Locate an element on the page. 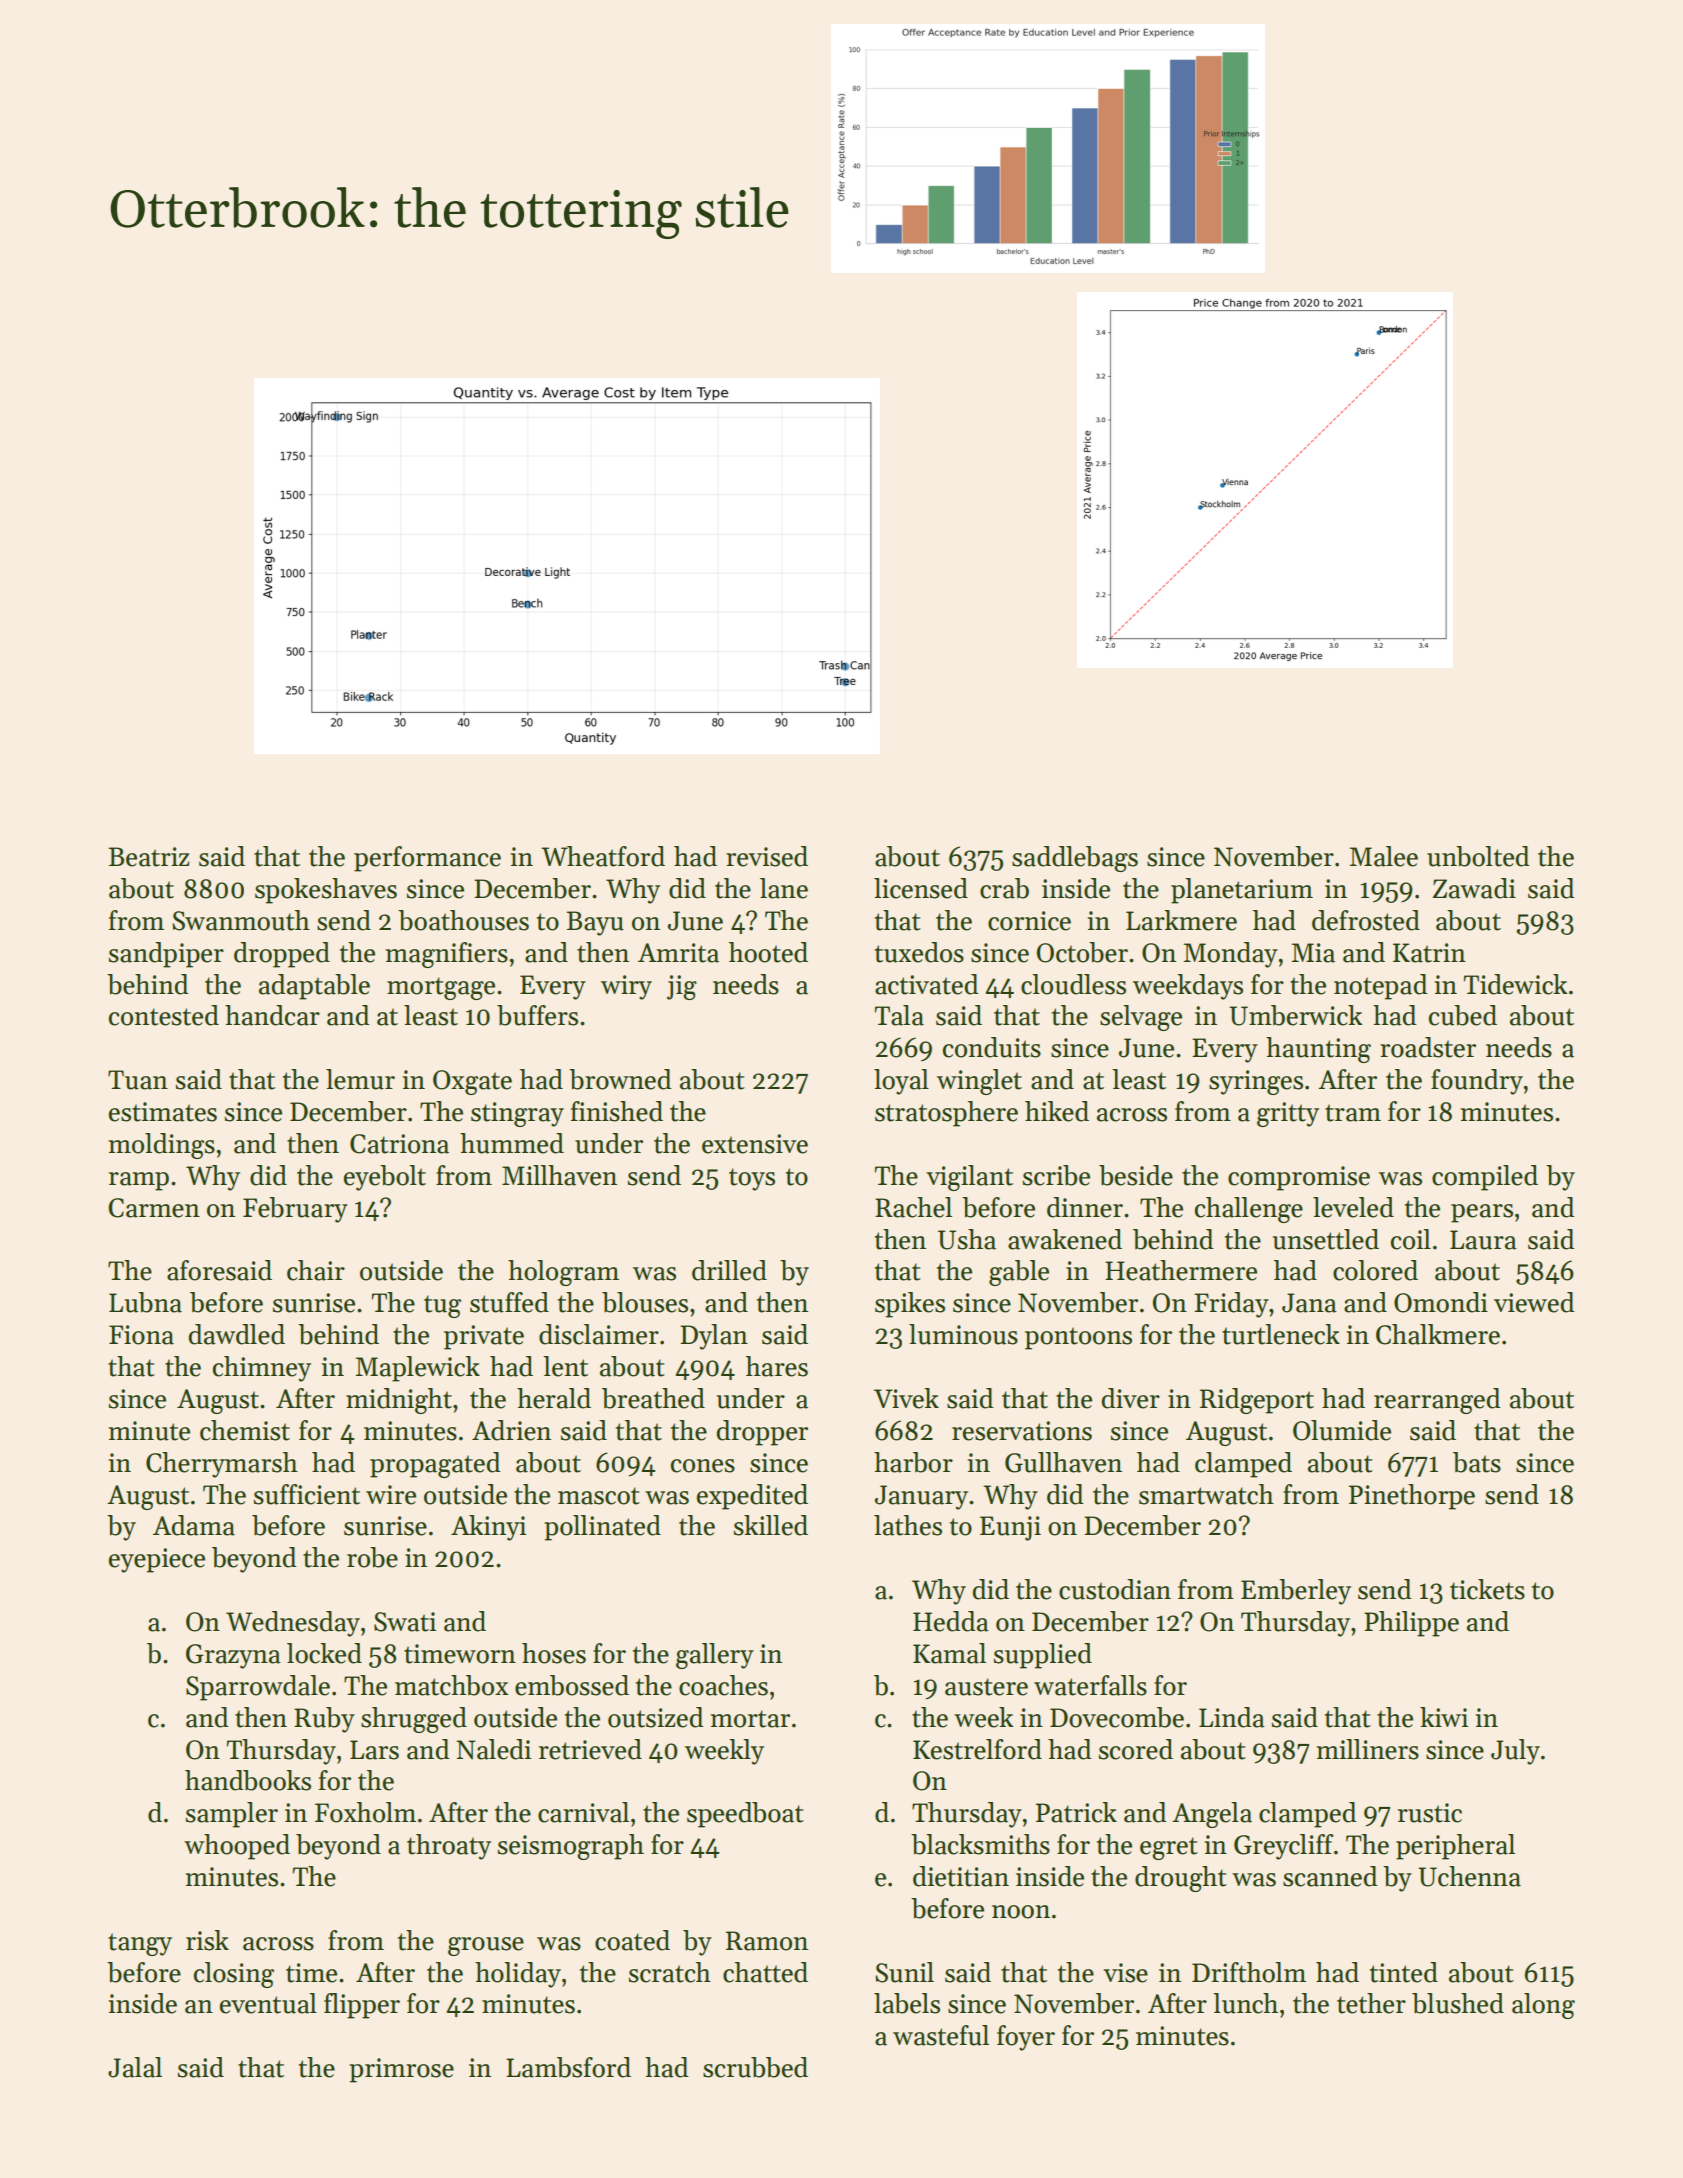 The height and width of the page is (2178, 1683). coated is located at coordinates (632, 1940).
